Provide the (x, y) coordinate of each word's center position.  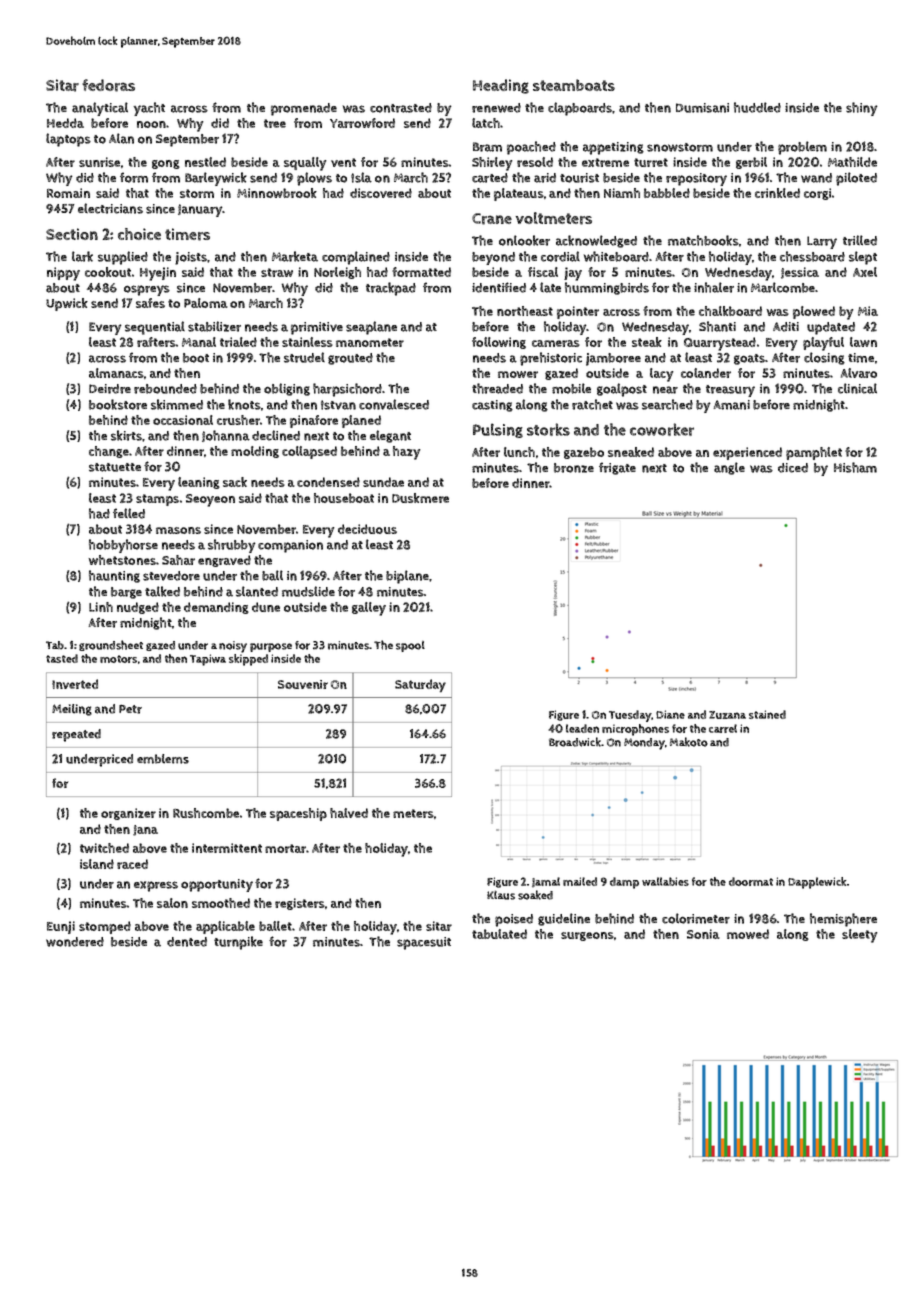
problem (802, 148)
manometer (370, 342)
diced (793, 468)
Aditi (786, 327)
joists (191, 258)
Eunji (61, 927)
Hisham (855, 467)
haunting (114, 576)
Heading (501, 86)
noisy (233, 647)
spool (410, 646)
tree (275, 123)
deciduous (367, 529)
